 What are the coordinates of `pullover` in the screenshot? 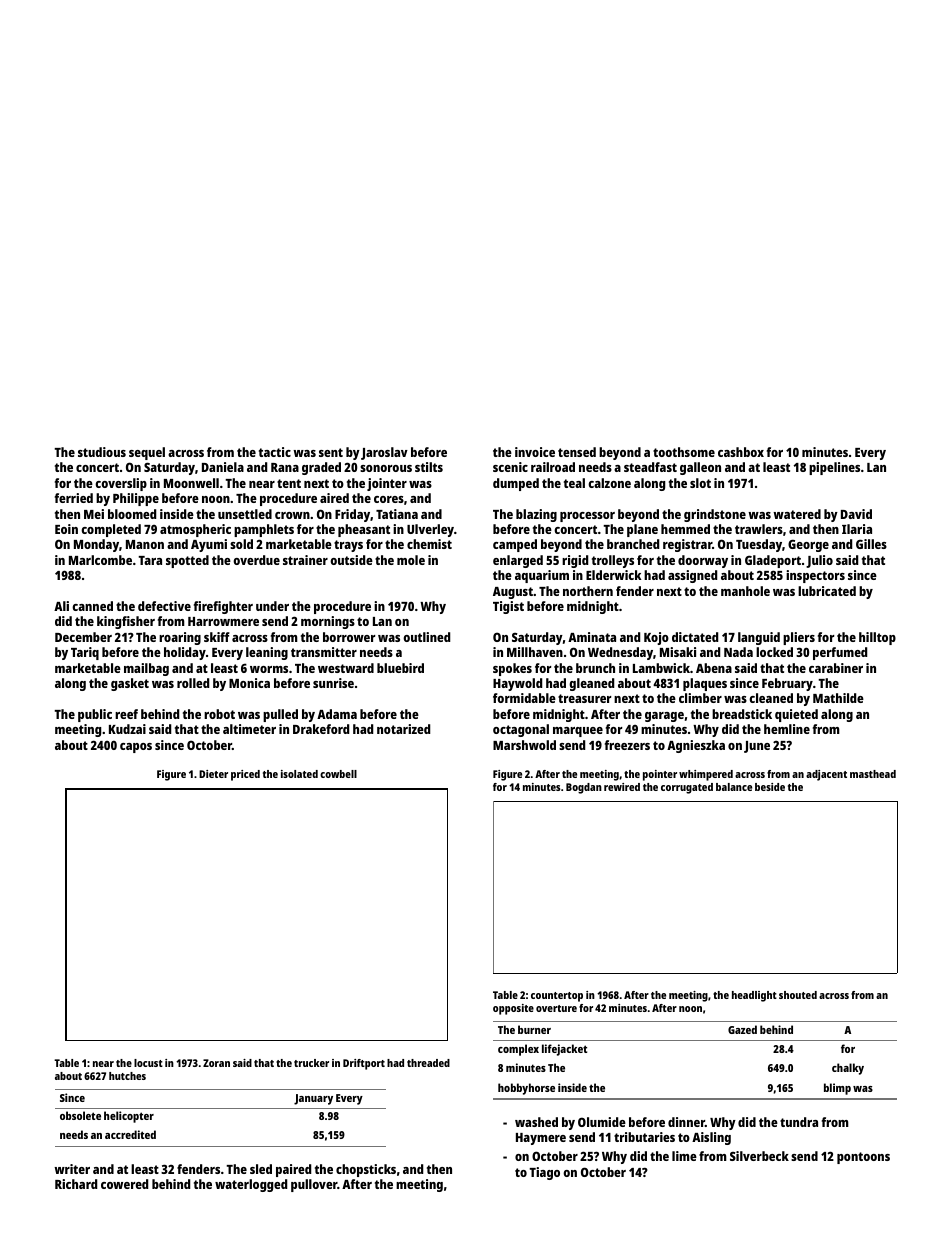 It's located at (314, 1185).
